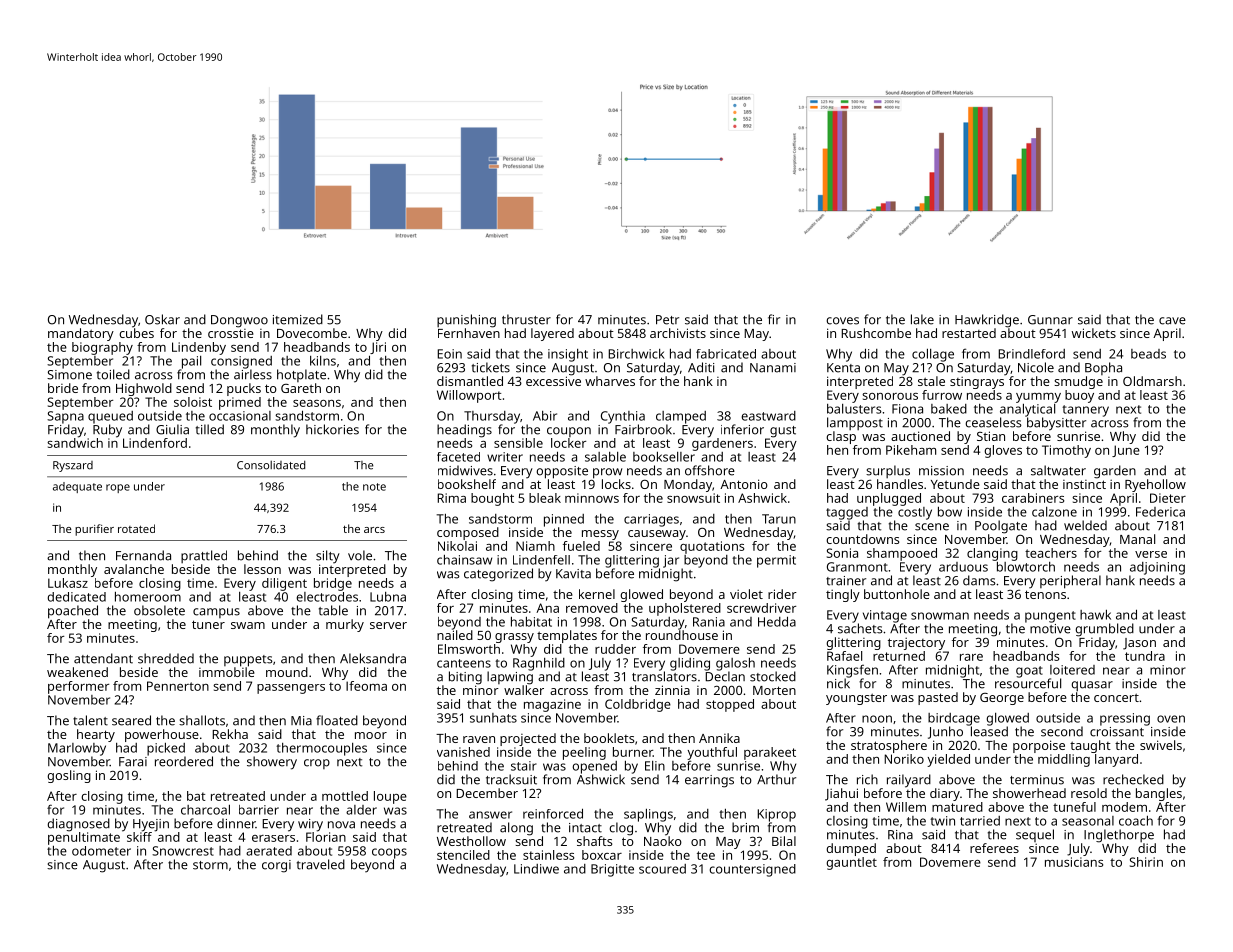 Image resolution: width=1233 pixels, height=952 pixels. I want to click on goat, so click(1029, 672).
